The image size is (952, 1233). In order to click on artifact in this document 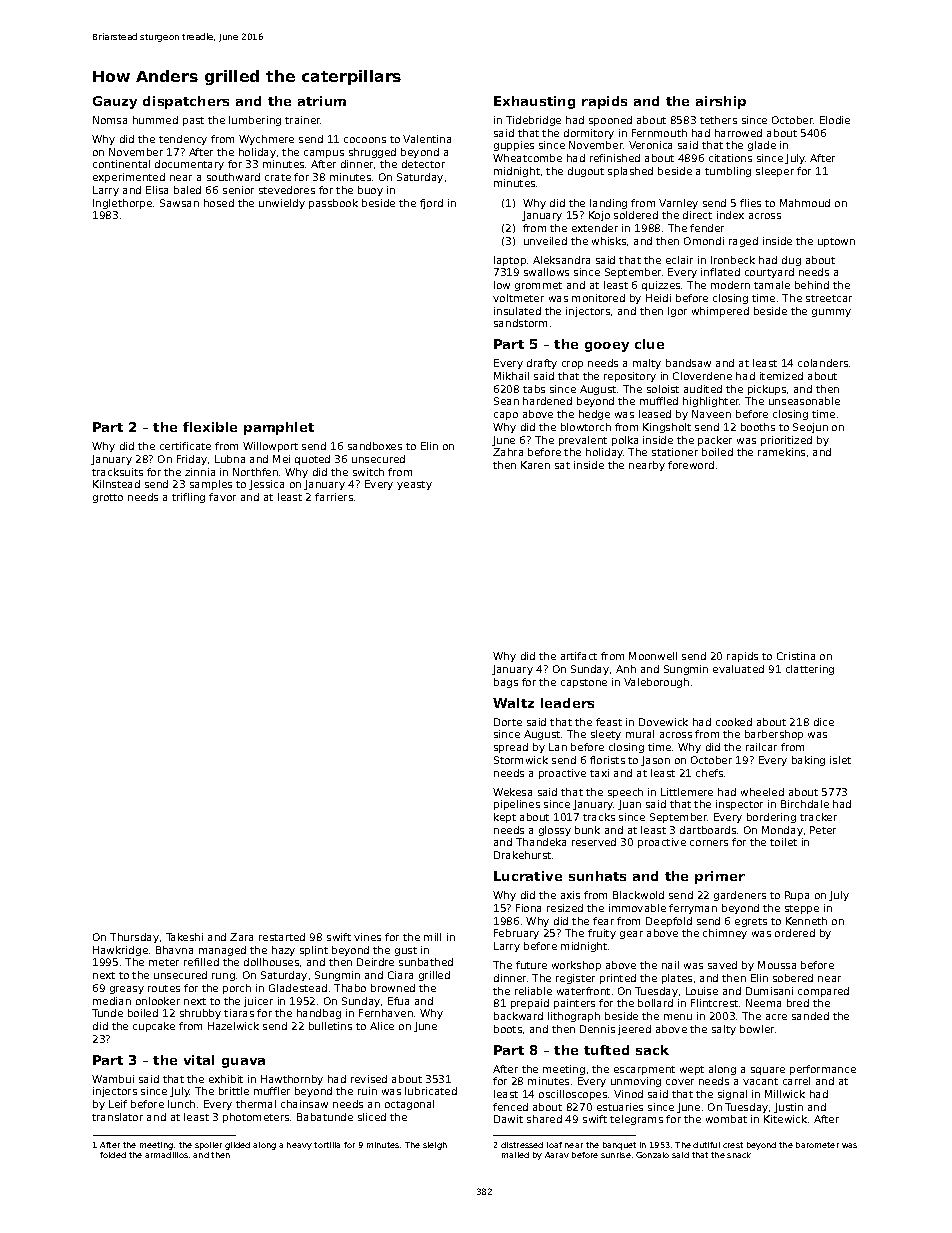, I will do `click(579, 656)`.
